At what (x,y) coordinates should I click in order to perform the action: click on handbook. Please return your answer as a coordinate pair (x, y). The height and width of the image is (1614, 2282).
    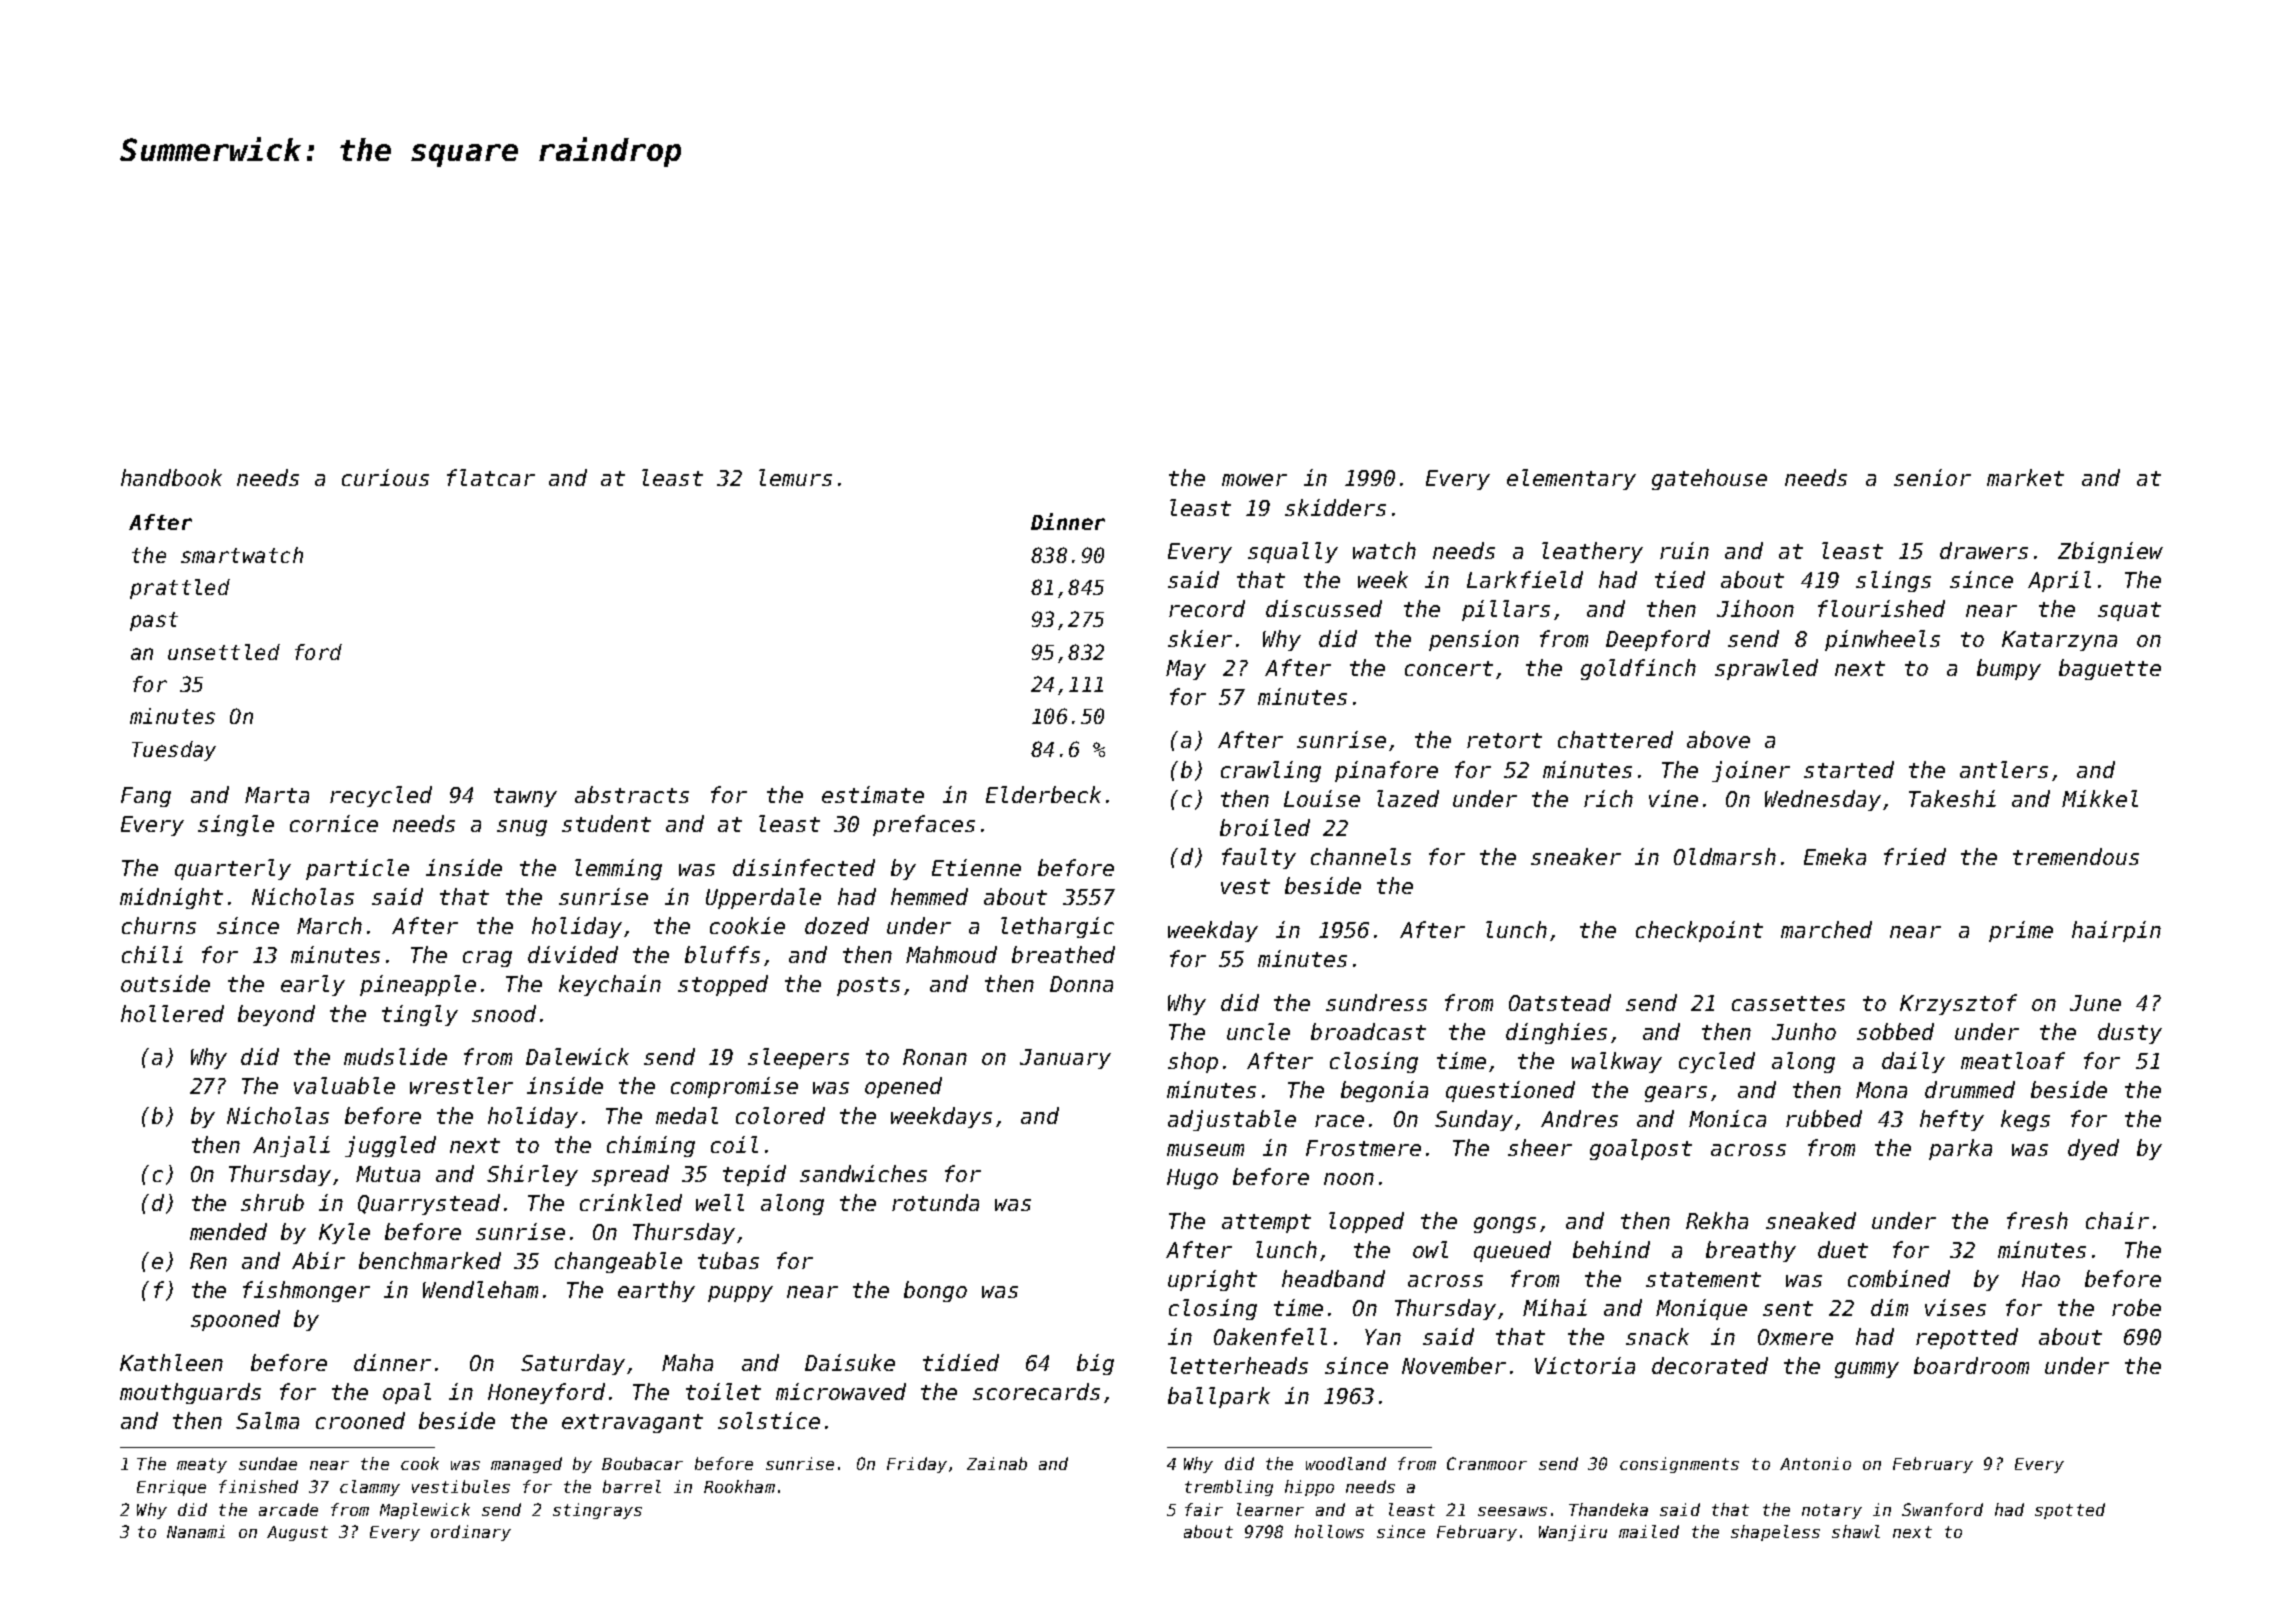
    Looking at the image, I should click on (171, 477).
